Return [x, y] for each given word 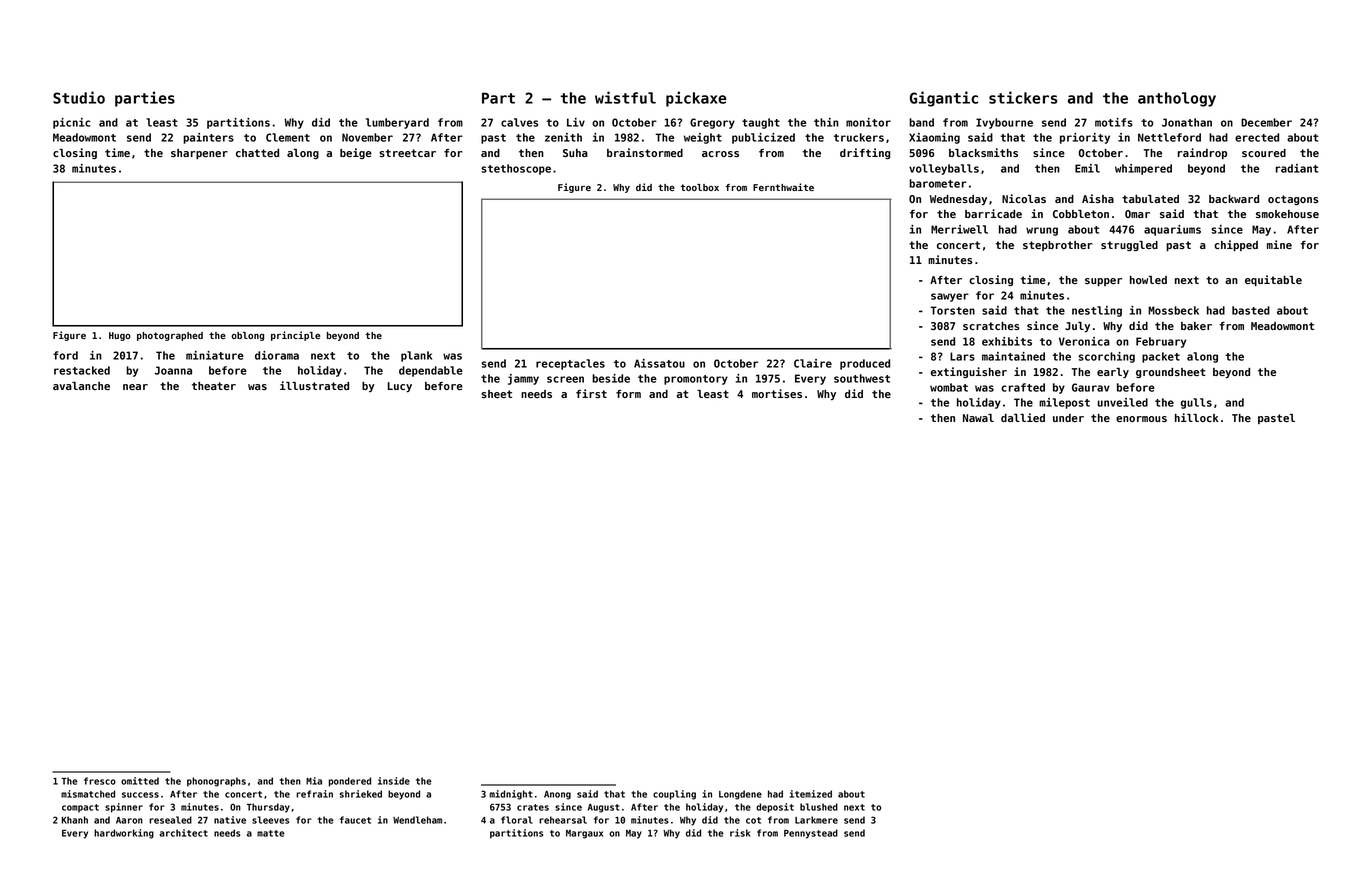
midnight [511, 795]
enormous [1141, 419]
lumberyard [397, 123]
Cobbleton [1081, 214]
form [628, 394]
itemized [811, 794]
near [135, 387]
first [591, 393]
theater [214, 386]
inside [394, 781]
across [720, 154]
